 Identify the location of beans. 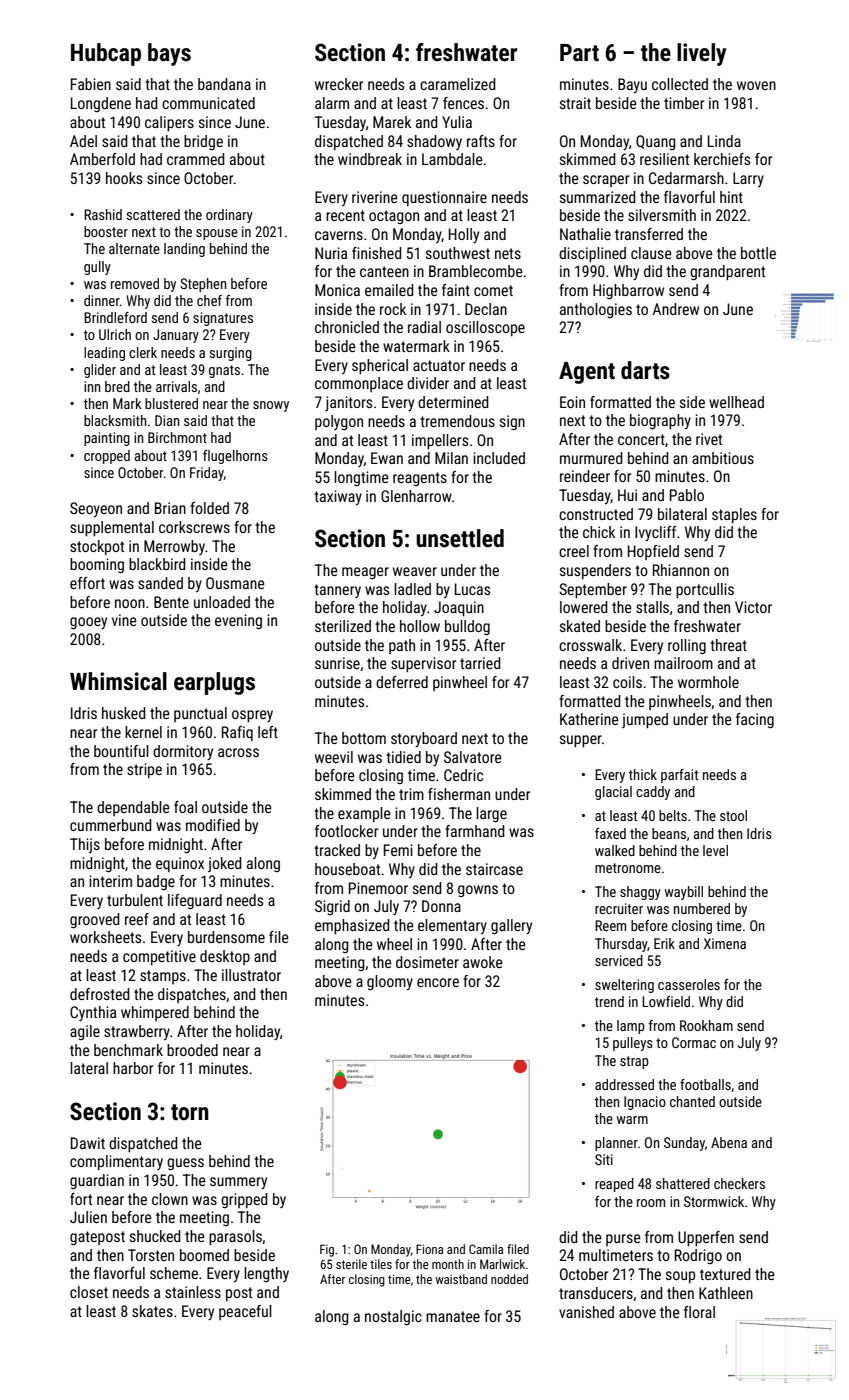
(669, 833).
